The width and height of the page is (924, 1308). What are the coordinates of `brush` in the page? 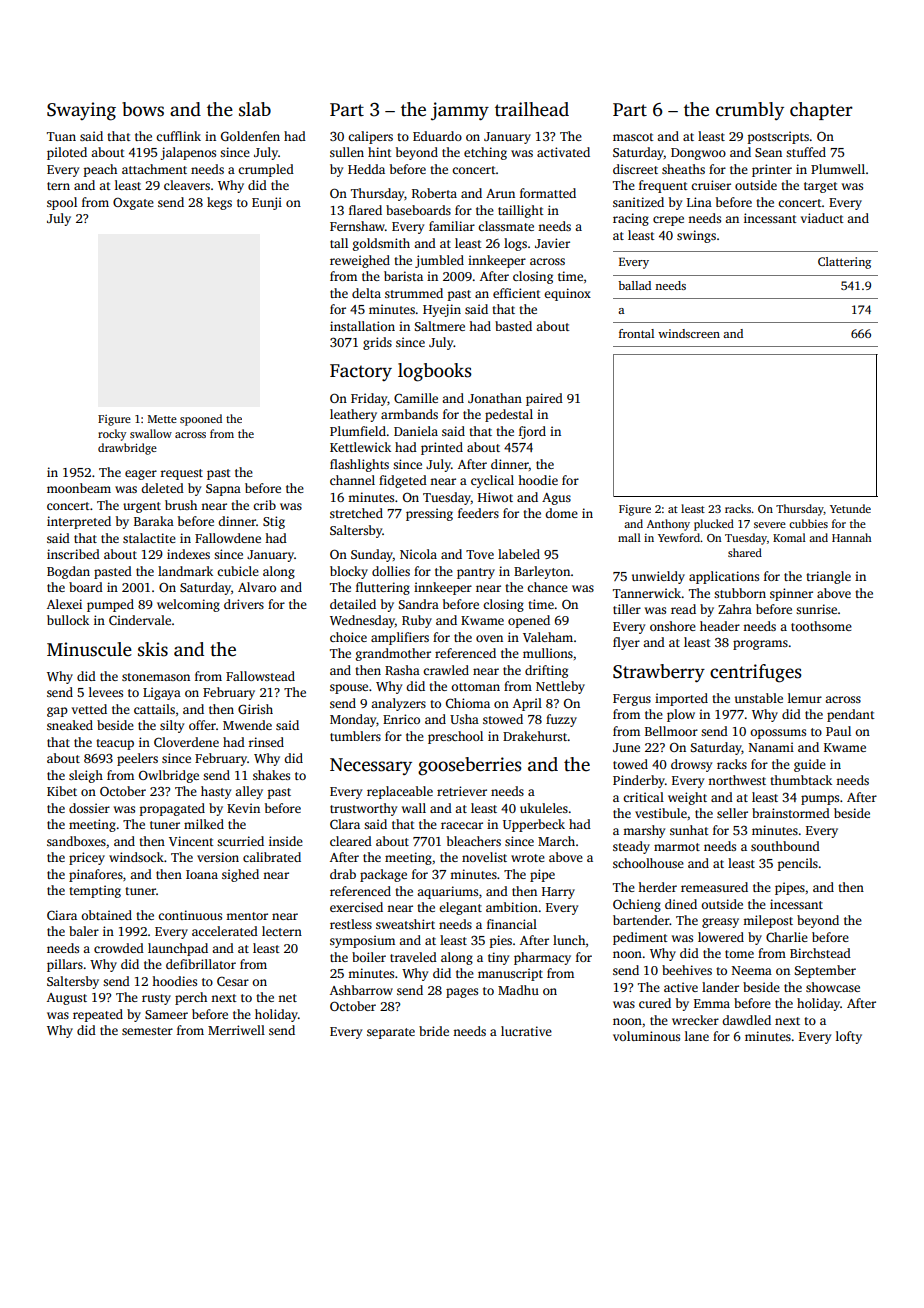 It's located at (181, 505).
